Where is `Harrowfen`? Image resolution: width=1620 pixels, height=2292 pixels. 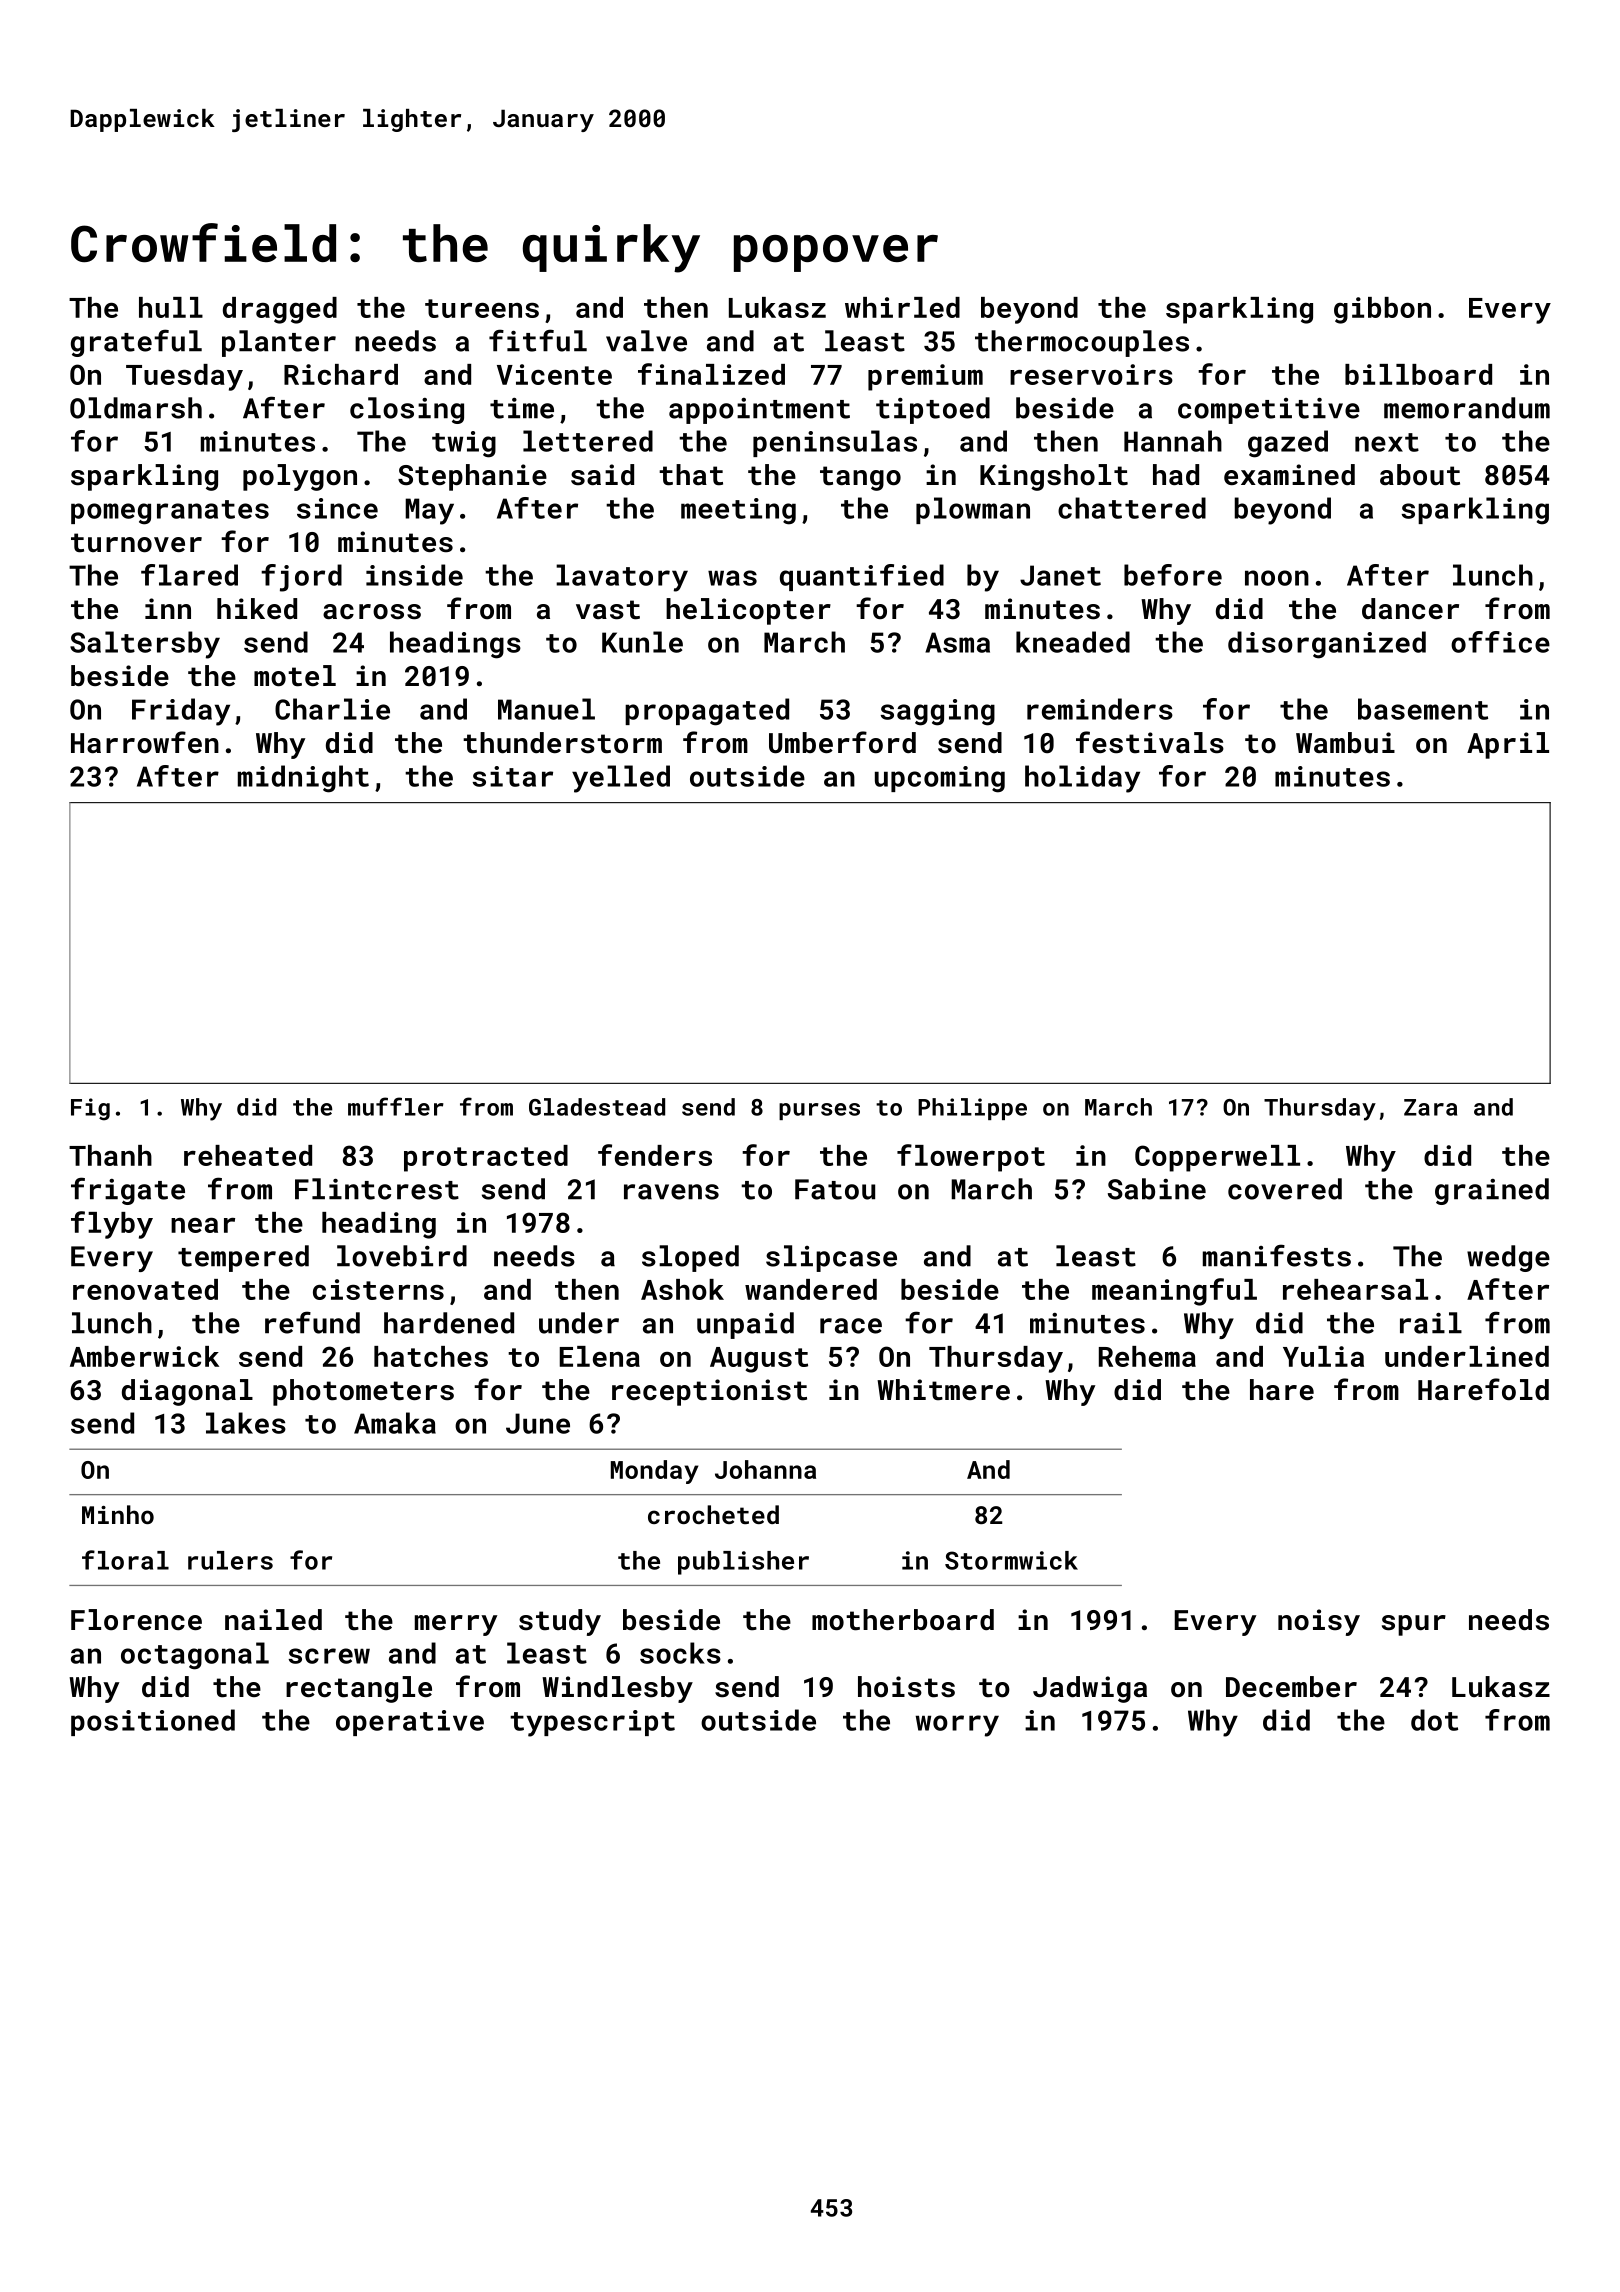
Harrowfen is located at coordinates (145, 742).
